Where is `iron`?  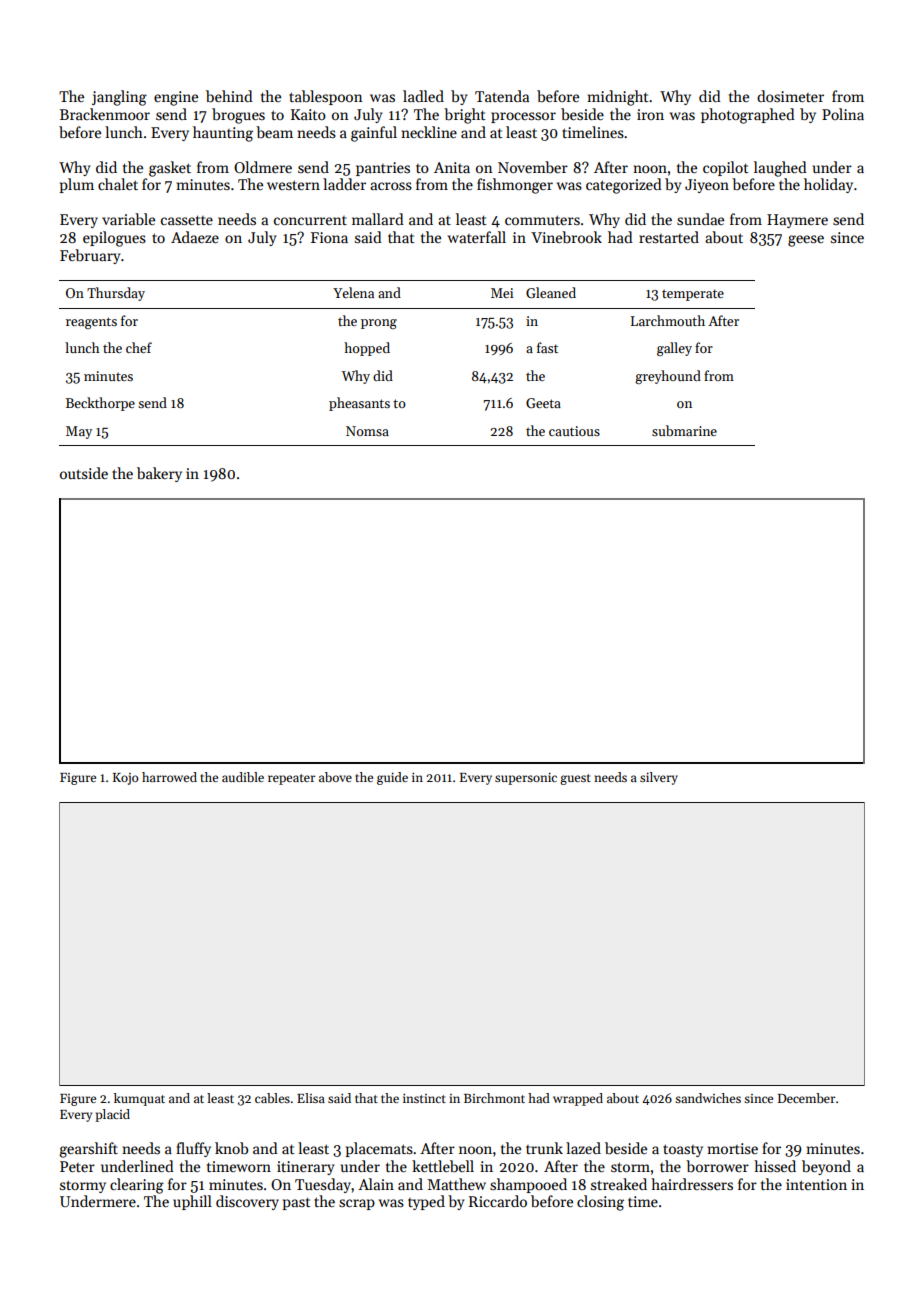 iron is located at coordinates (650, 114).
